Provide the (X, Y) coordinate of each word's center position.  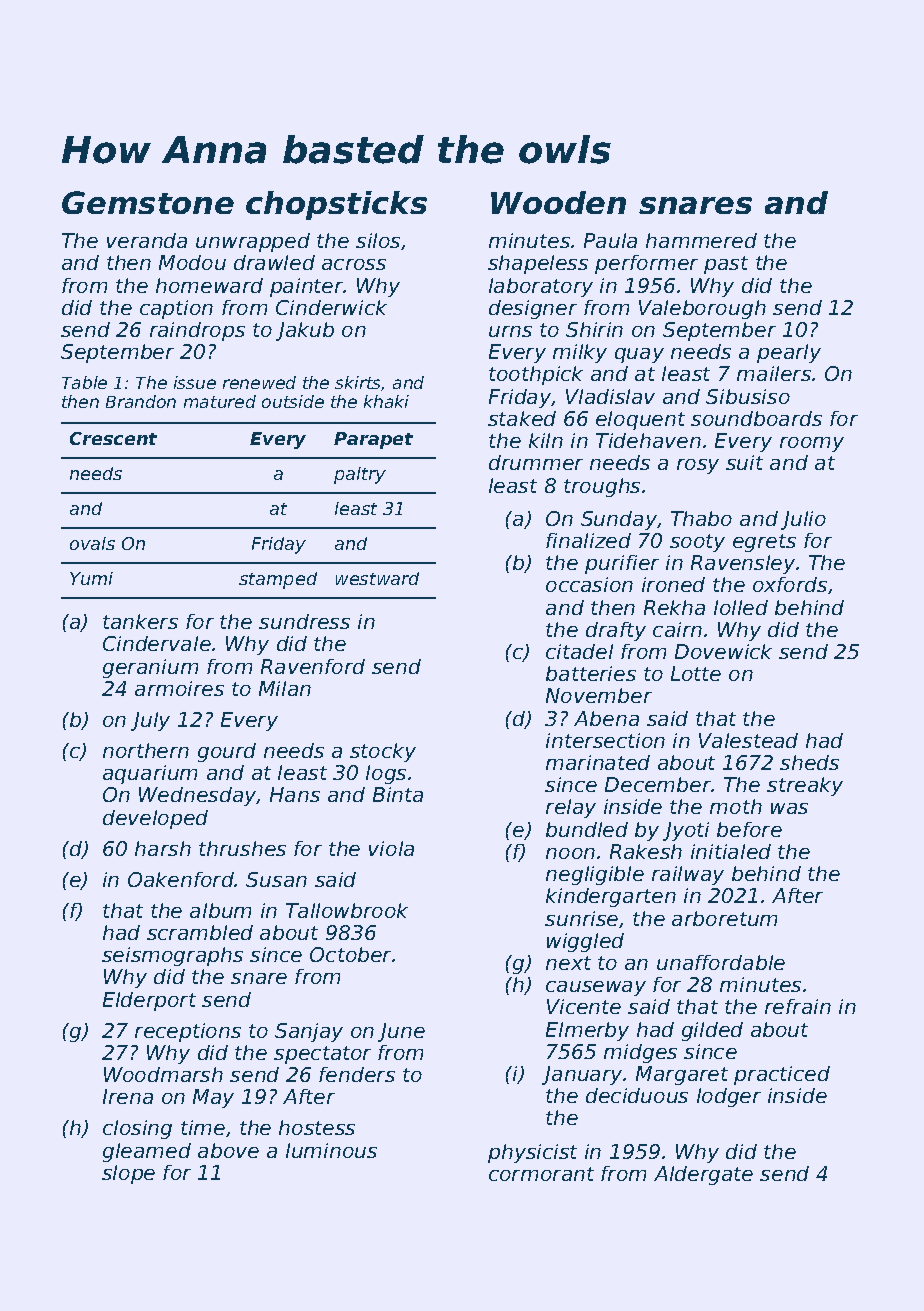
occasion (589, 584)
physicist (532, 1153)
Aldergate (703, 1175)
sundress (304, 621)
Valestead (748, 740)
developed (155, 819)
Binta (398, 794)
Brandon (141, 401)
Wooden (558, 202)
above (228, 1150)
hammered (701, 240)
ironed (673, 584)
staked (522, 418)
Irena (128, 1096)
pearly (789, 353)
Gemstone (148, 202)
